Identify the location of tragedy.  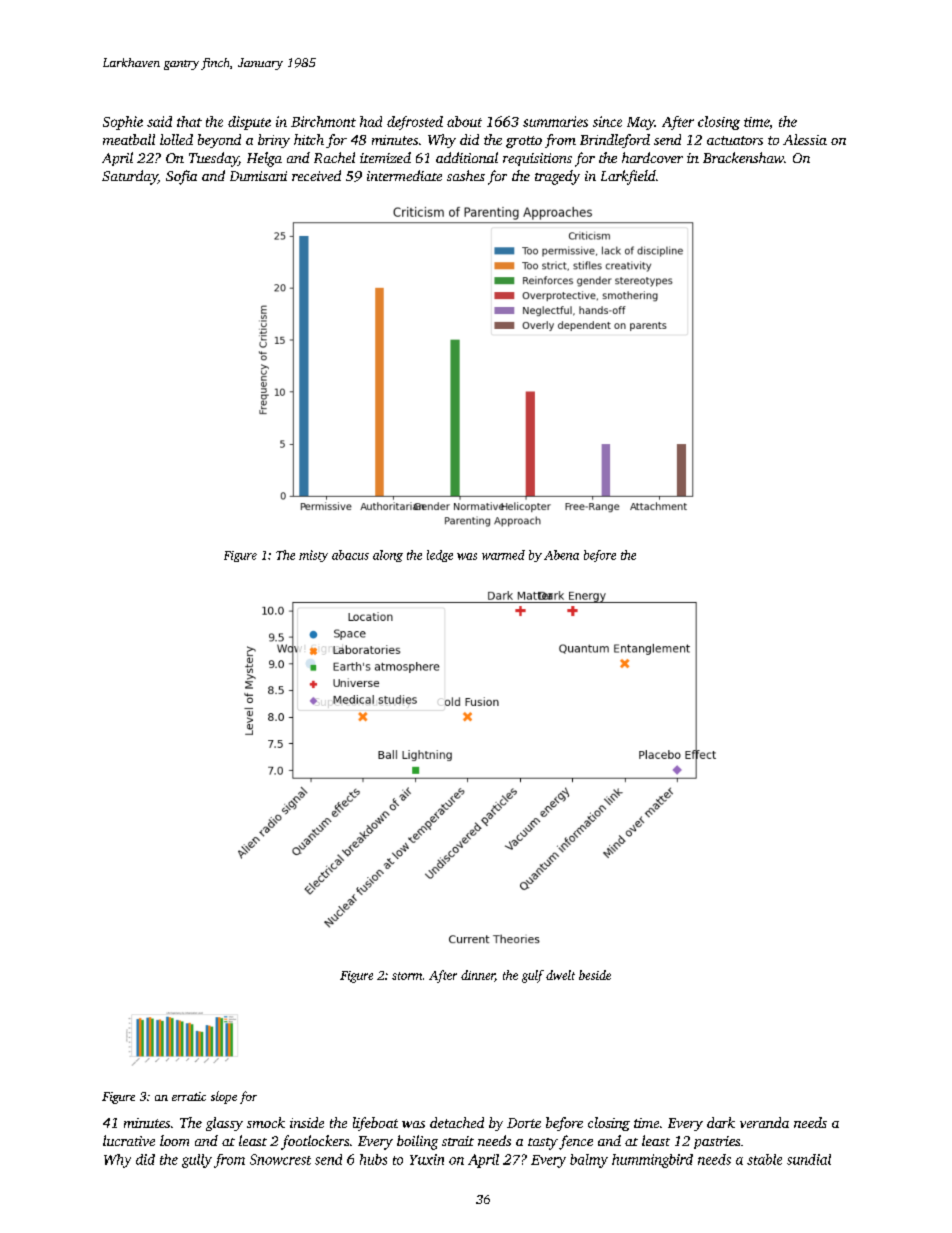
(557, 177).
